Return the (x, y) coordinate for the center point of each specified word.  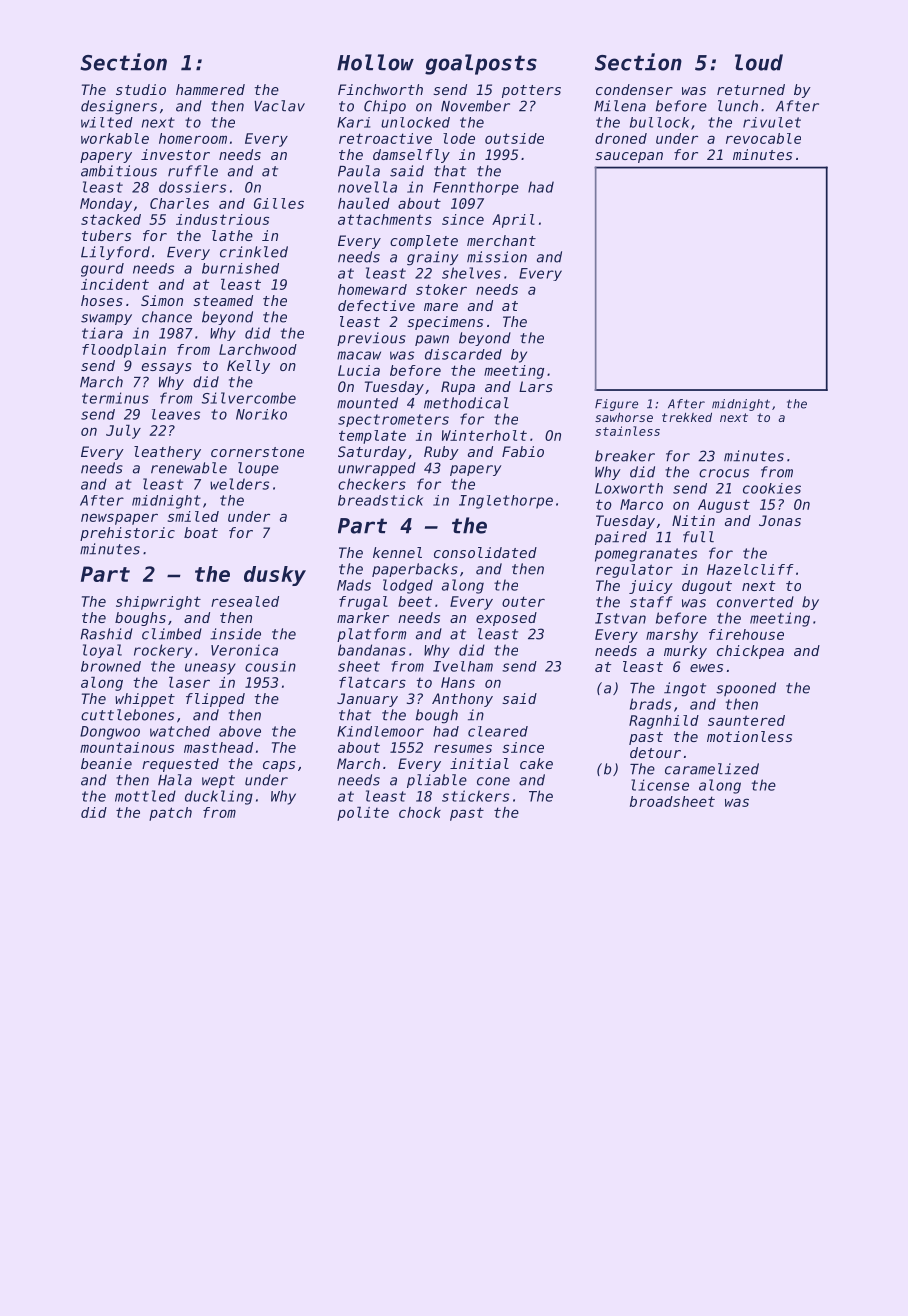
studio (141, 89)
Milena (620, 106)
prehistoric (127, 534)
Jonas (780, 520)
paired (621, 538)
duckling (219, 797)
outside (514, 138)
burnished (240, 268)
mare (441, 307)
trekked (687, 417)
